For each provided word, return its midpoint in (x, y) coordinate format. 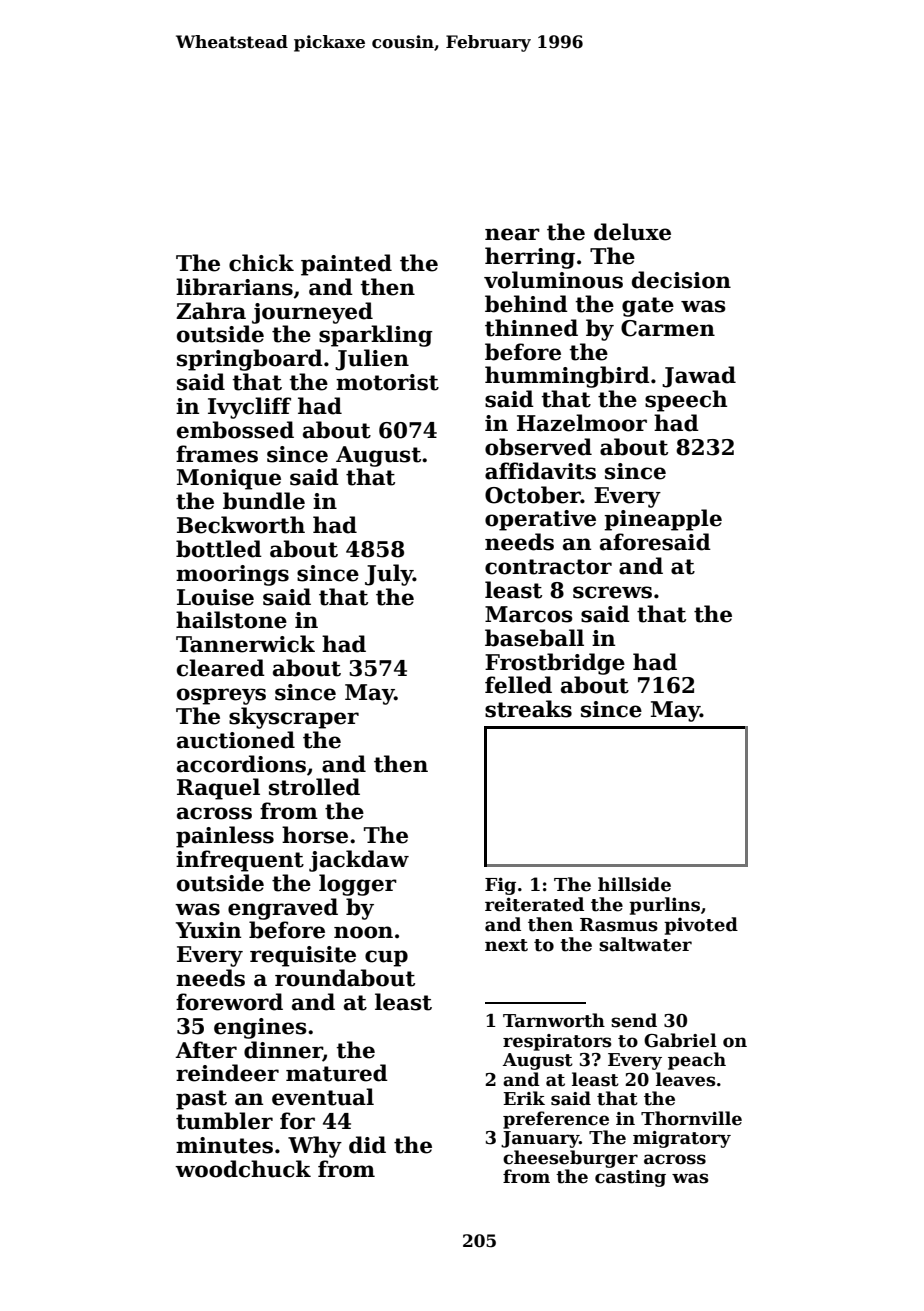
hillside (634, 884)
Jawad (699, 377)
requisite (303, 956)
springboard (250, 360)
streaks (528, 709)
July (389, 575)
